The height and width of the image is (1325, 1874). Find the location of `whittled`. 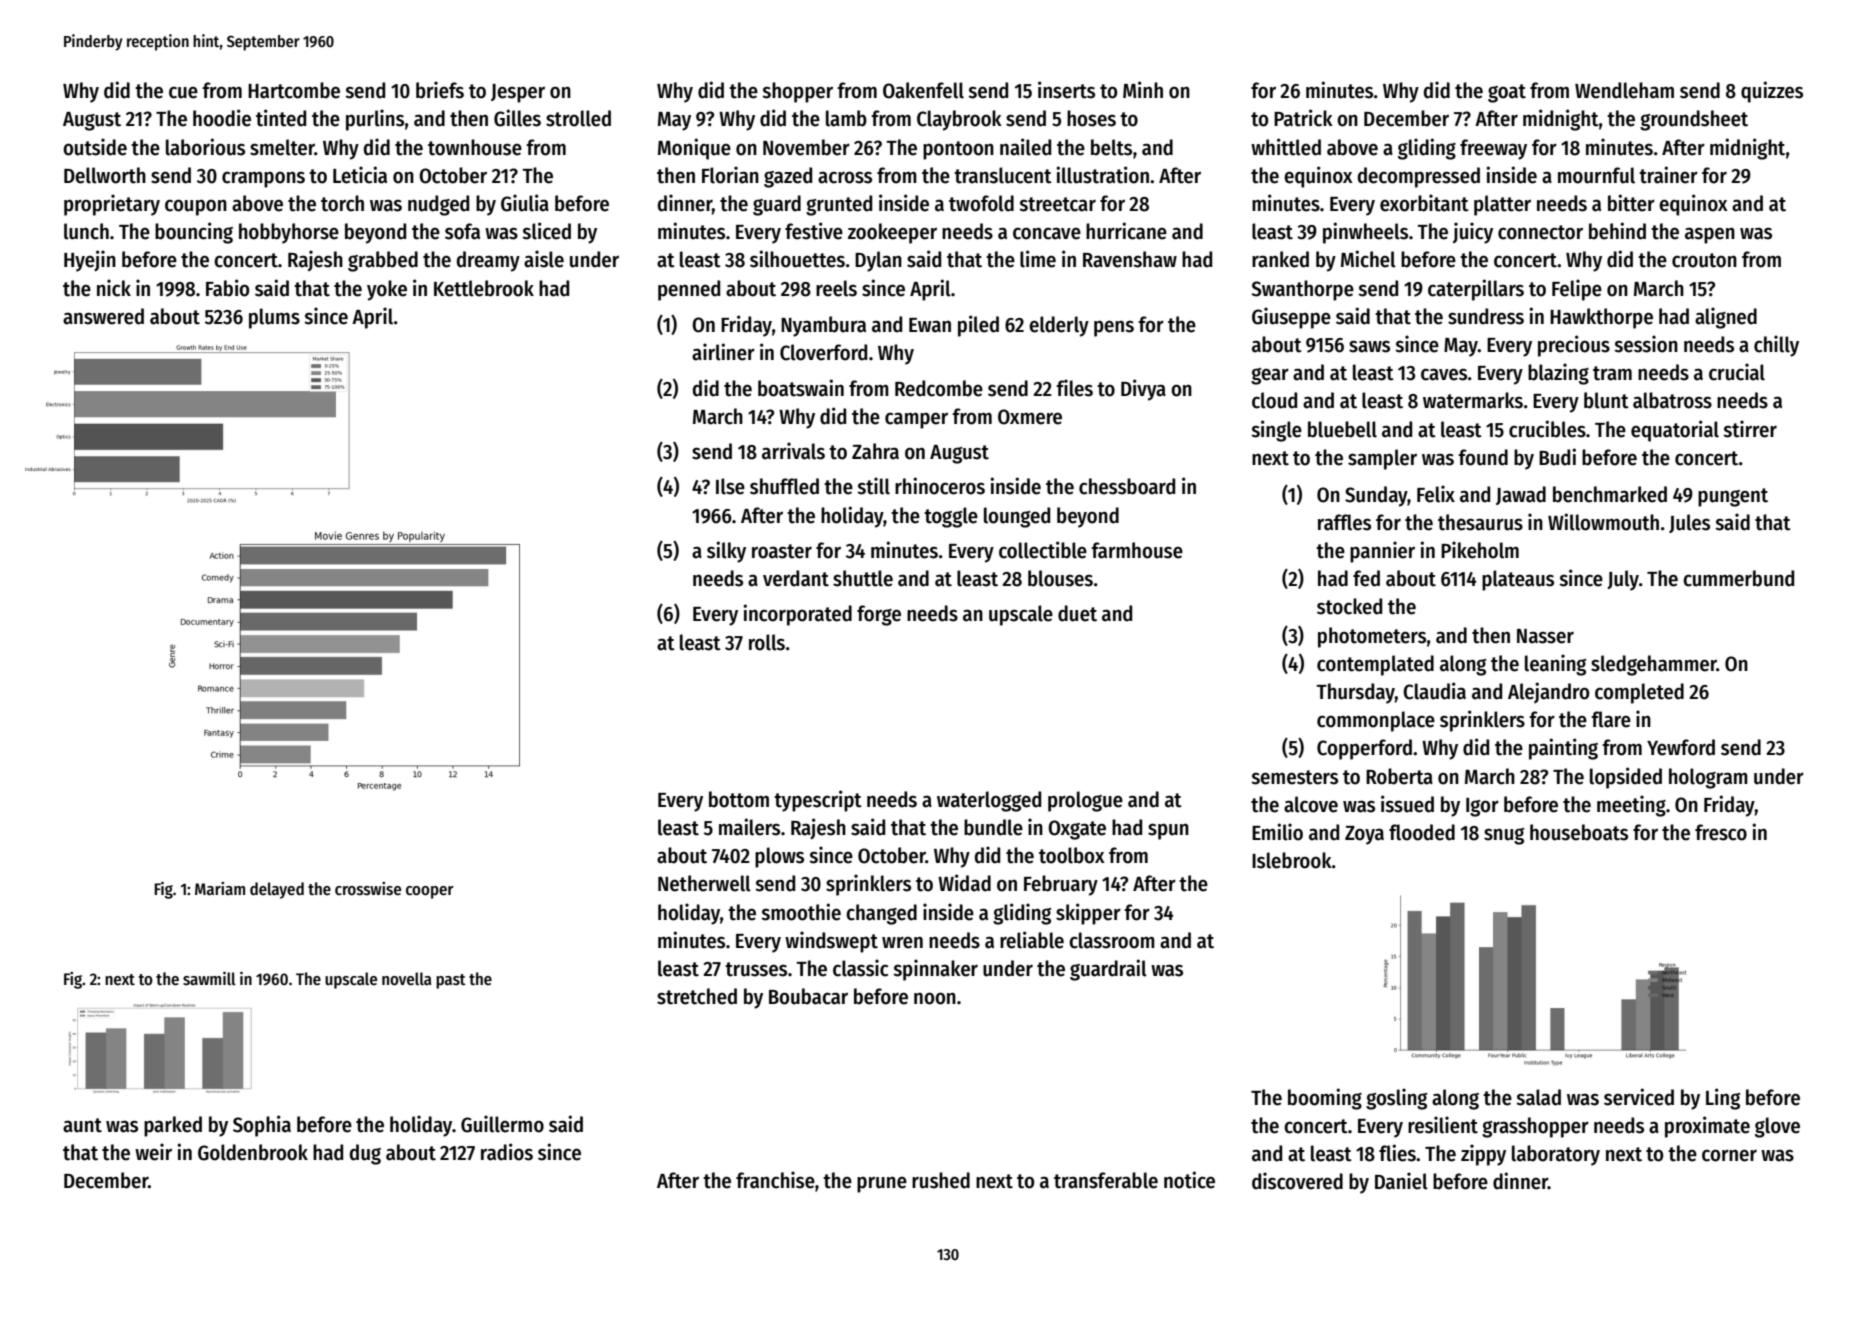

whittled is located at coordinates (1286, 147).
